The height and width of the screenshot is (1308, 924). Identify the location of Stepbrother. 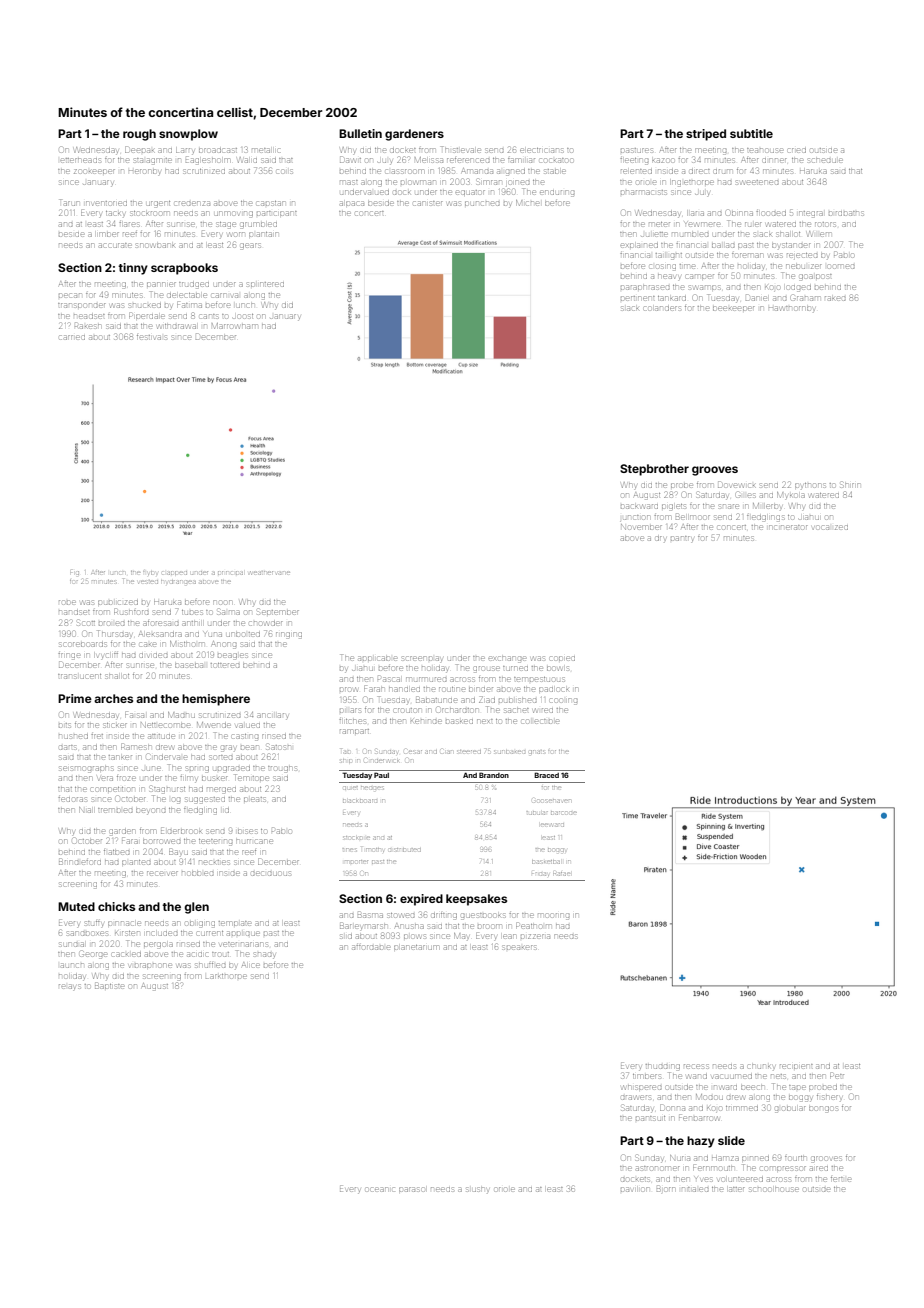
(654, 470).
